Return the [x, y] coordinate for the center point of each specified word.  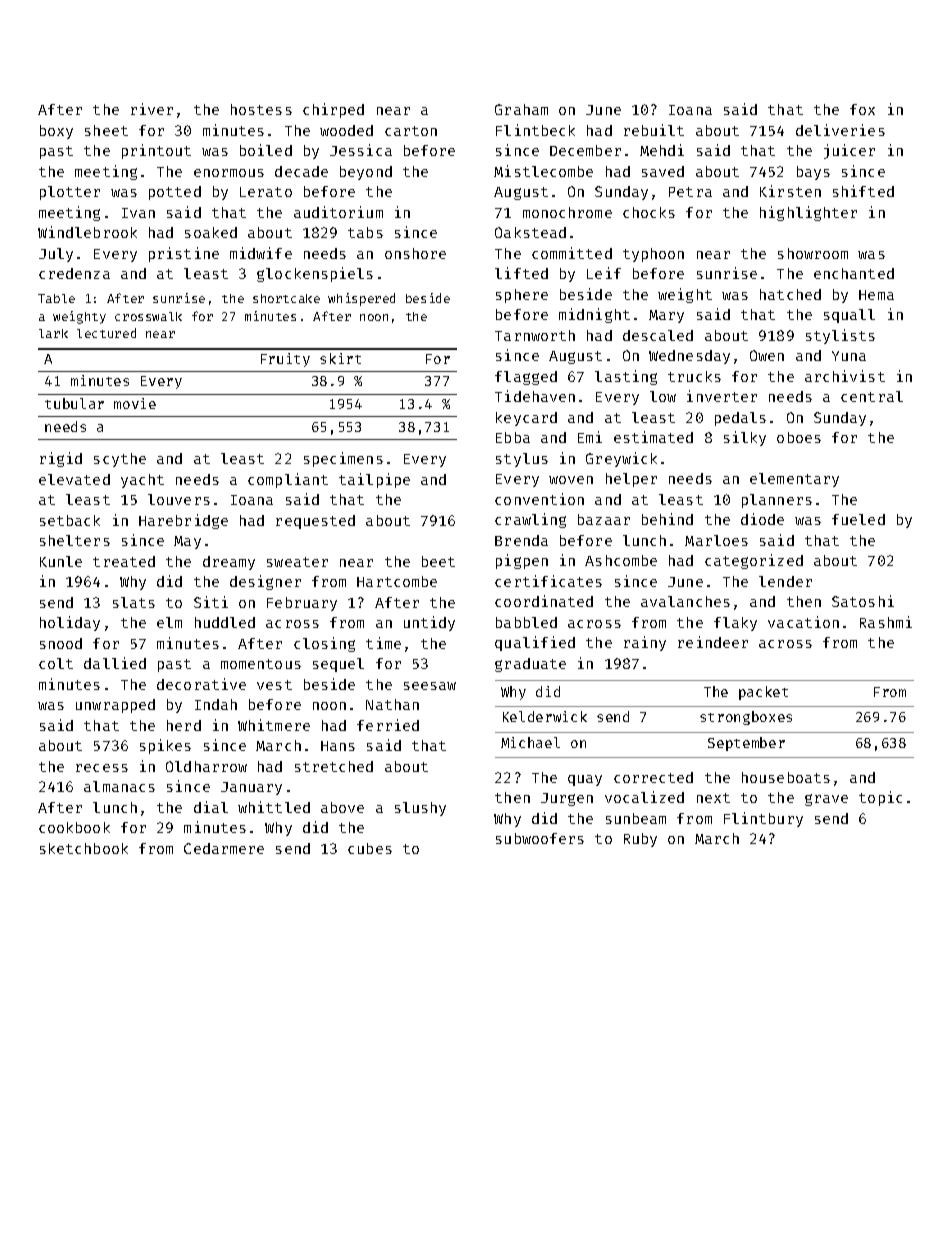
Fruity [285, 360]
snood [61, 643]
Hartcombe [397, 581]
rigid [61, 459]
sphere [522, 296]
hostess [261, 109]
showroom [813, 253]
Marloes [716, 540]
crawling [530, 520]
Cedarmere [224, 848]
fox [862, 109]
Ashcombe [621, 560]
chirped [333, 110]
